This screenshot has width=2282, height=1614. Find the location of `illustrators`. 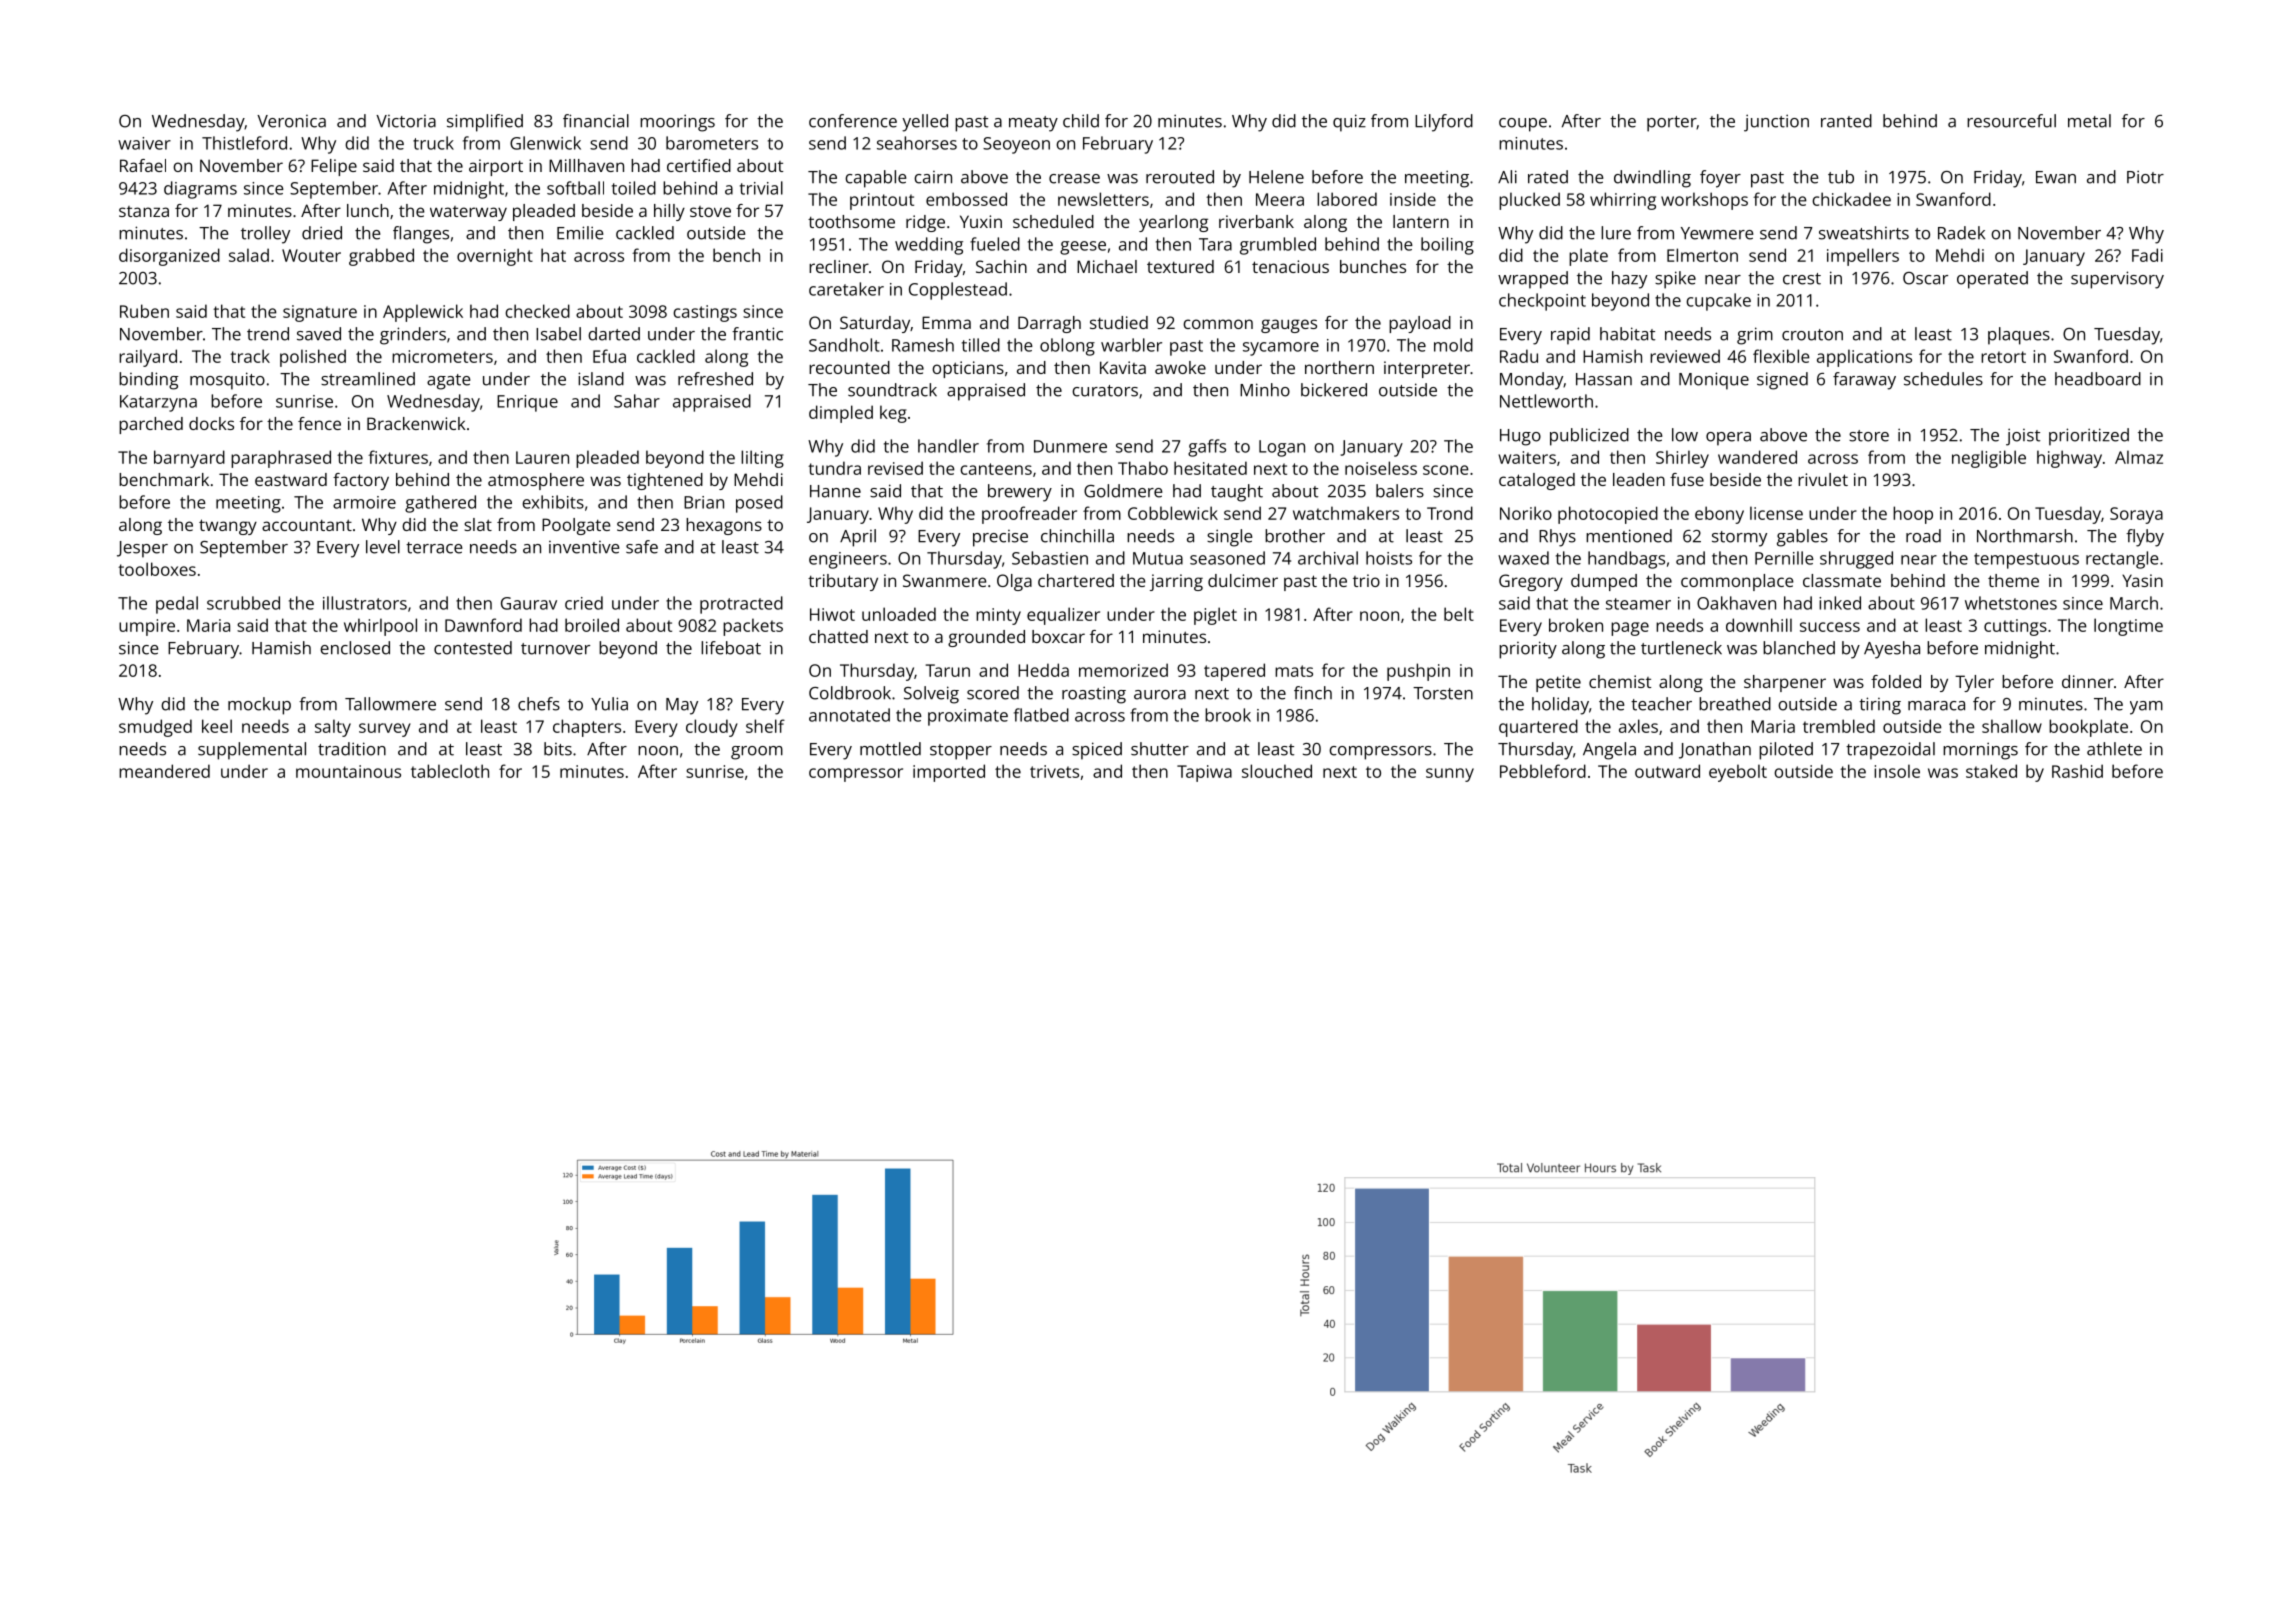

illustrators is located at coordinates (365, 603).
